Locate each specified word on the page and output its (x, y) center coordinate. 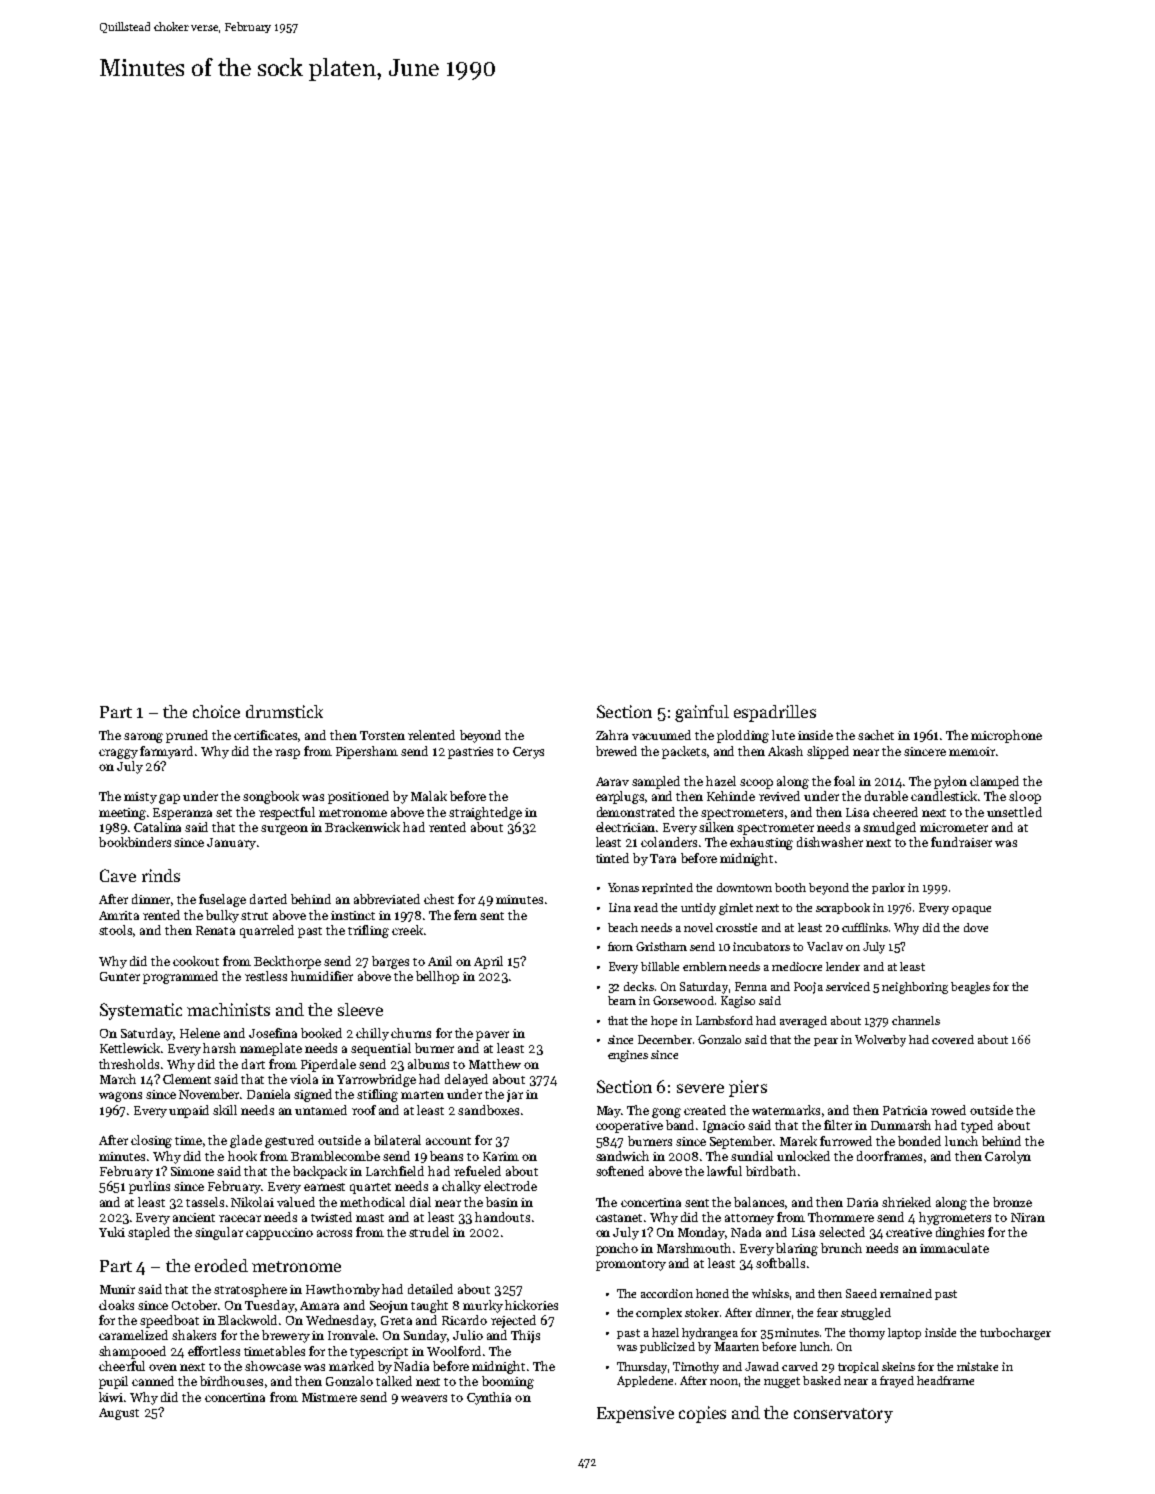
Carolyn (1008, 1157)
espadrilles (775, 713)
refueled (477, 1171)
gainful (702, 713)
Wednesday (340, 1321)
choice (216, 711)
